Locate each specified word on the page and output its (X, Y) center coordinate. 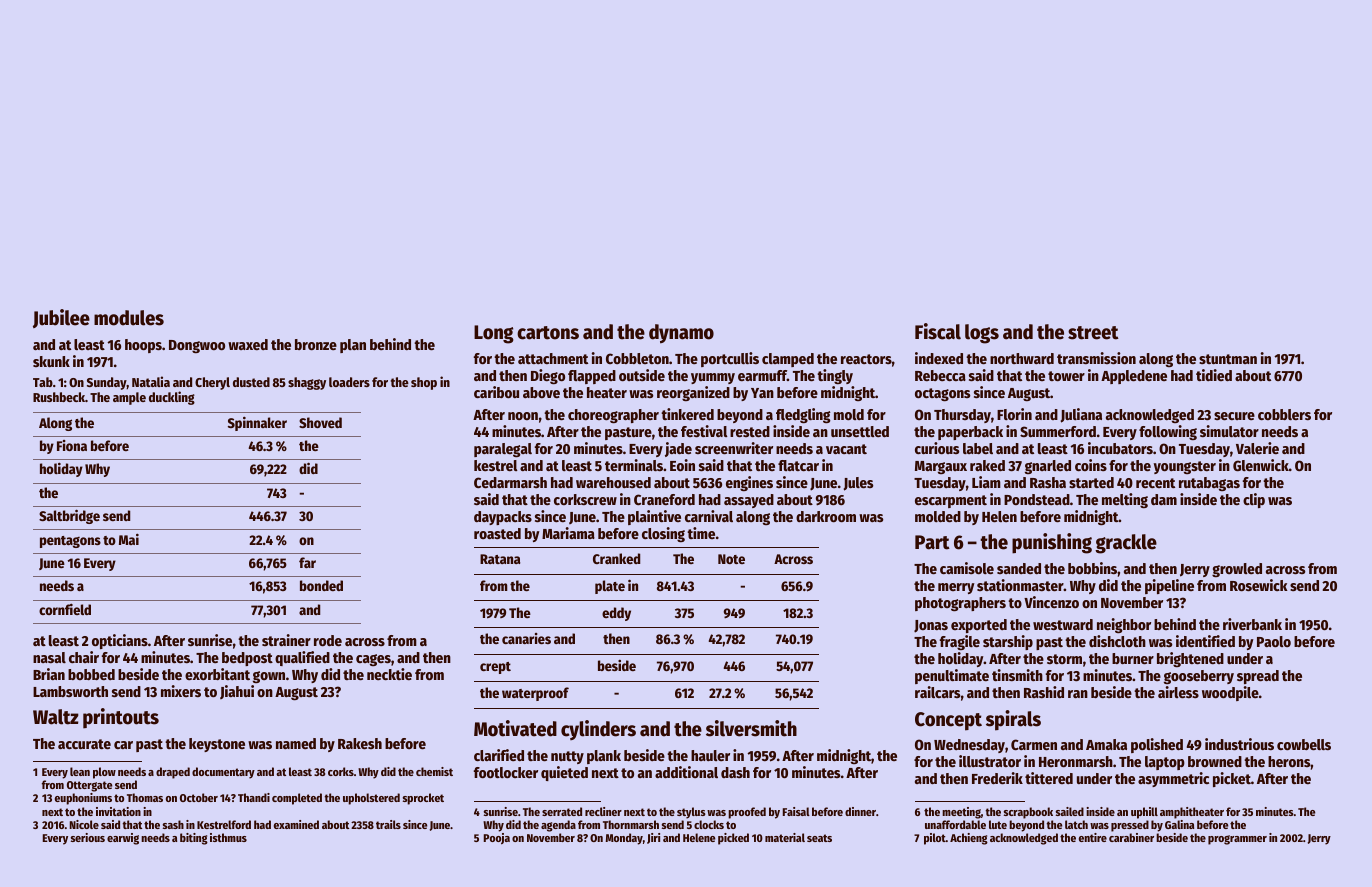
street (1093, 333)
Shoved (320, 422)
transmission (1096, 358)
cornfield (65, 609)
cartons (548, 333)
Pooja (497, 839)
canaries (526, 638)
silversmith (751, 728)
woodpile (1230, 693)
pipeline (1169, 586)
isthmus (228, 837)
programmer (1237, 840)
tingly (835, 376)
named (296, 743)
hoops (143, 346)
